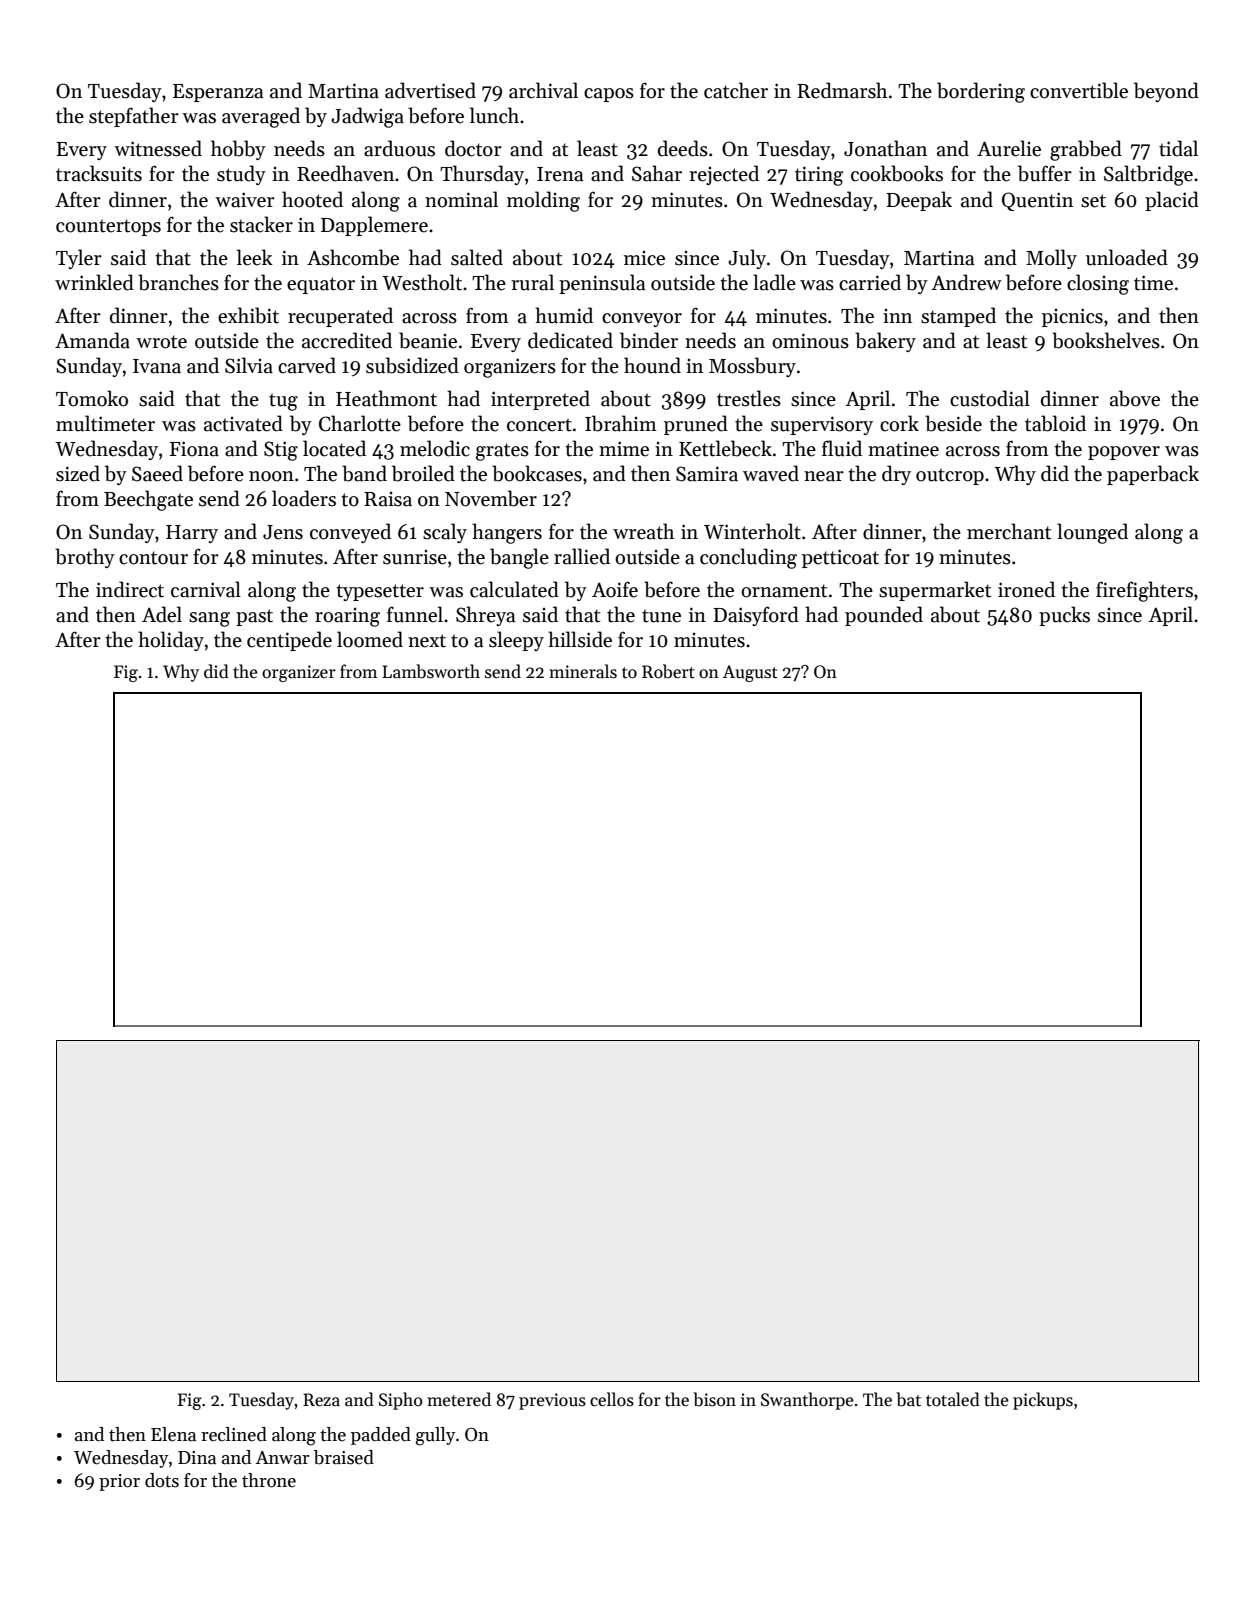 The image size is (1255, 1624). What do you see at coordinates (935, 591) in the screenshot?
I see `supermarket` at bounding box center [935, 591].
